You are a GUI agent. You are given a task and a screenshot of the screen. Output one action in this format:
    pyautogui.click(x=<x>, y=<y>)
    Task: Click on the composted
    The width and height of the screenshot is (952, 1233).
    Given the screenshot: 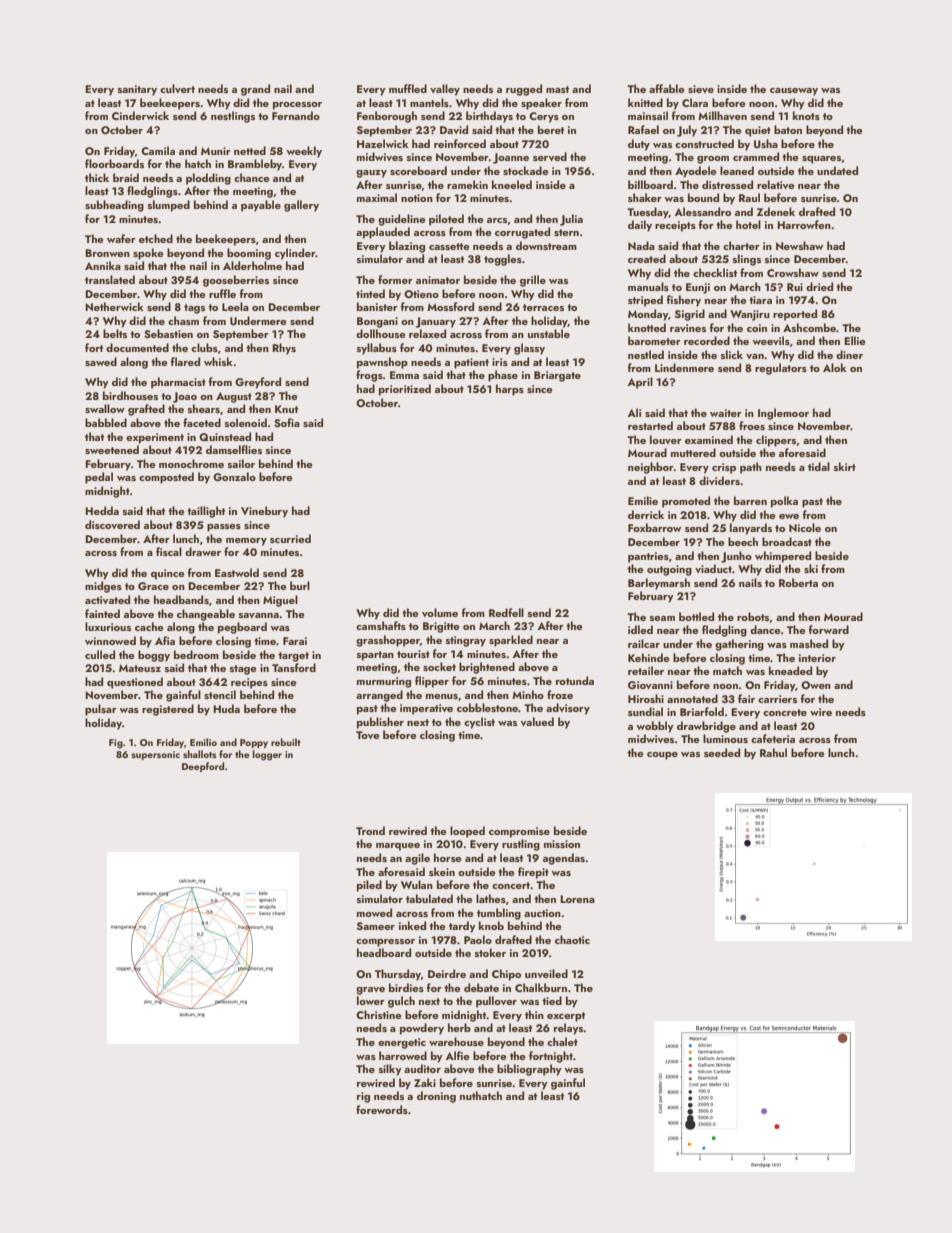 What is the action you would take?
    pyautogui.click(x=166, y=478)
